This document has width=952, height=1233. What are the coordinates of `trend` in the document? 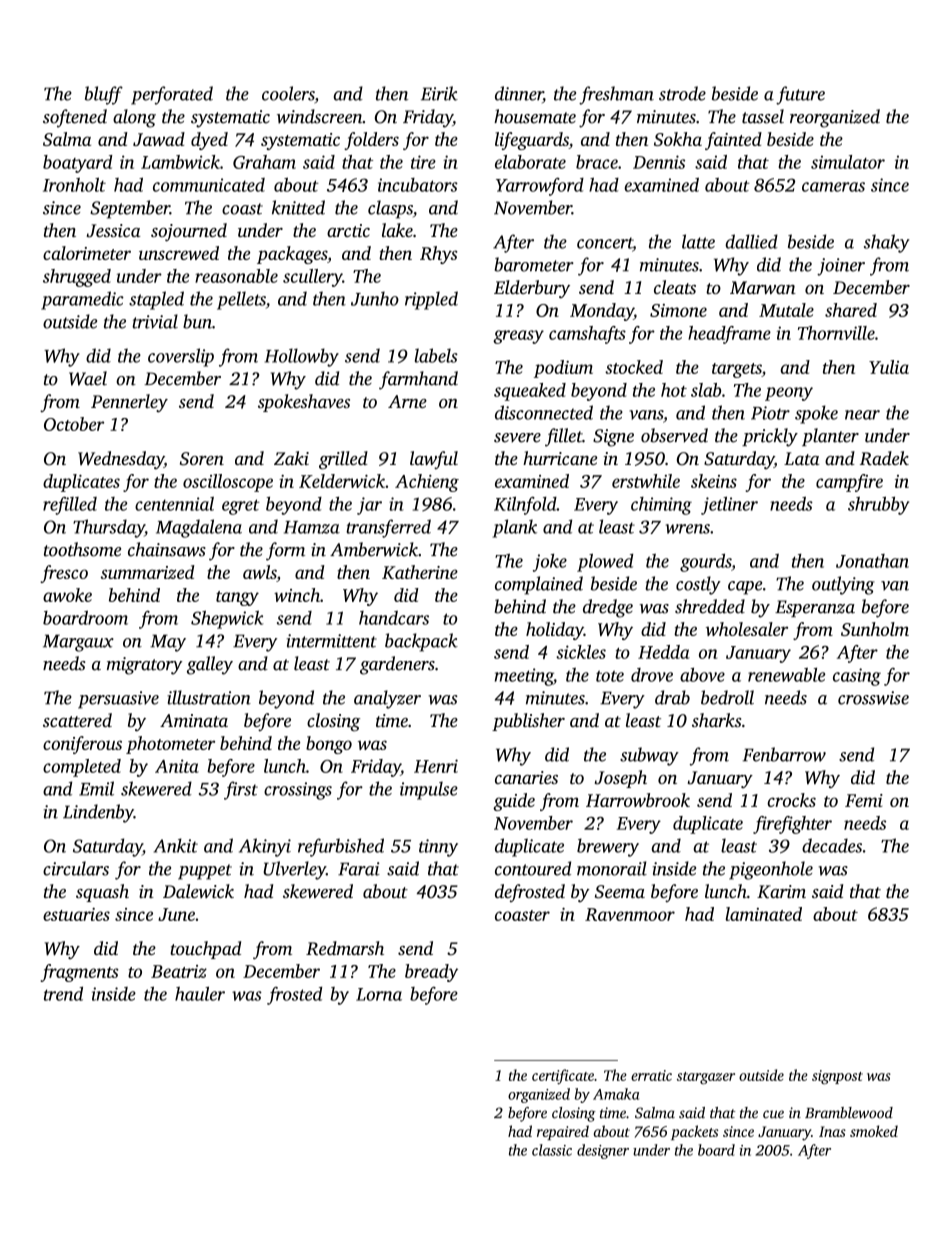 It's located at (63, 994).
